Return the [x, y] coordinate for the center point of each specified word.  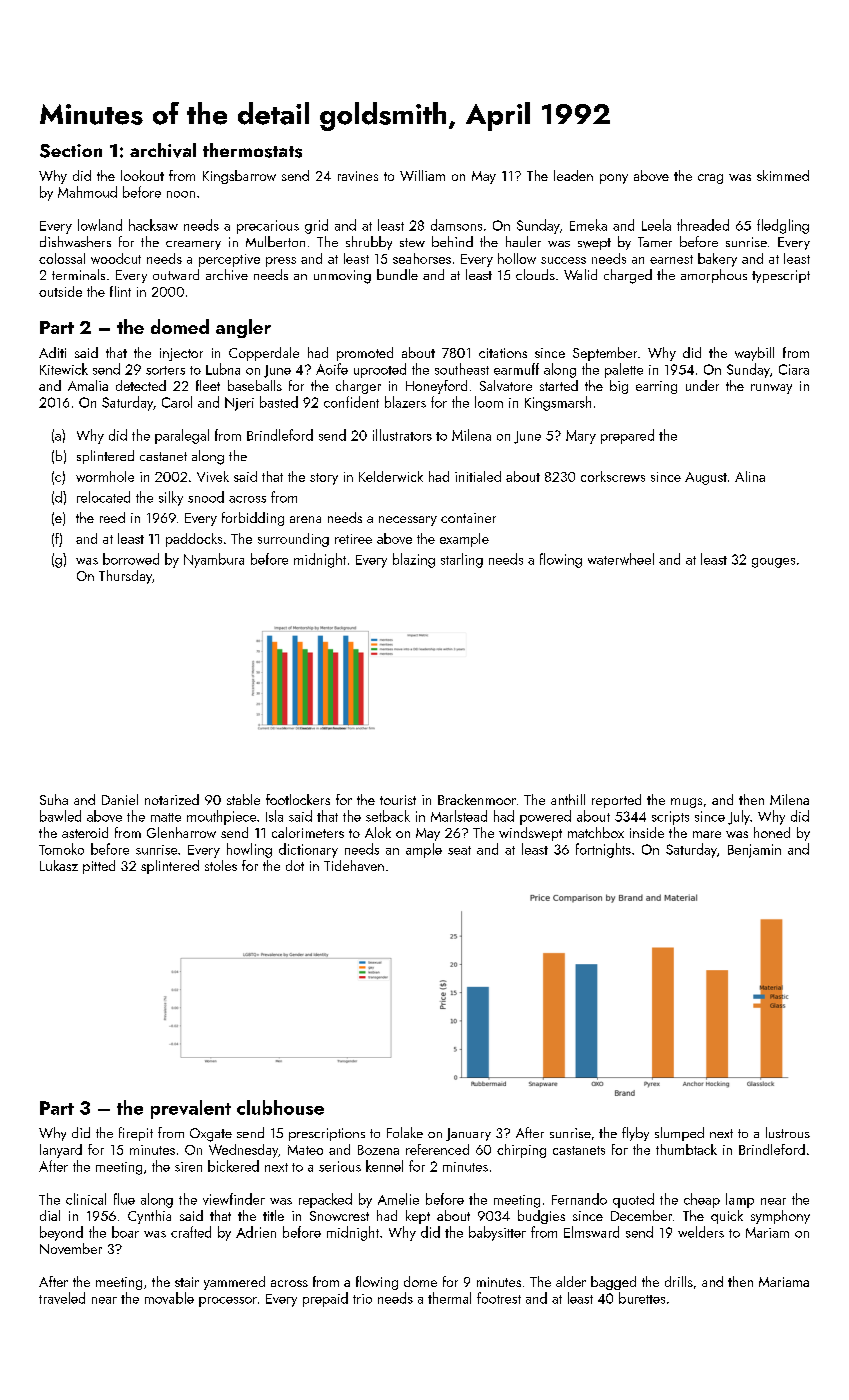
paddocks [194, 540]
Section [71, 151]
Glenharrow [181, 832]
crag [710, 179]
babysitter [497, 1233]
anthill [568, 799]
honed [772, 832]
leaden [573, 175]
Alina [750, 476]
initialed [478, 476]
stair [187, 1282]
